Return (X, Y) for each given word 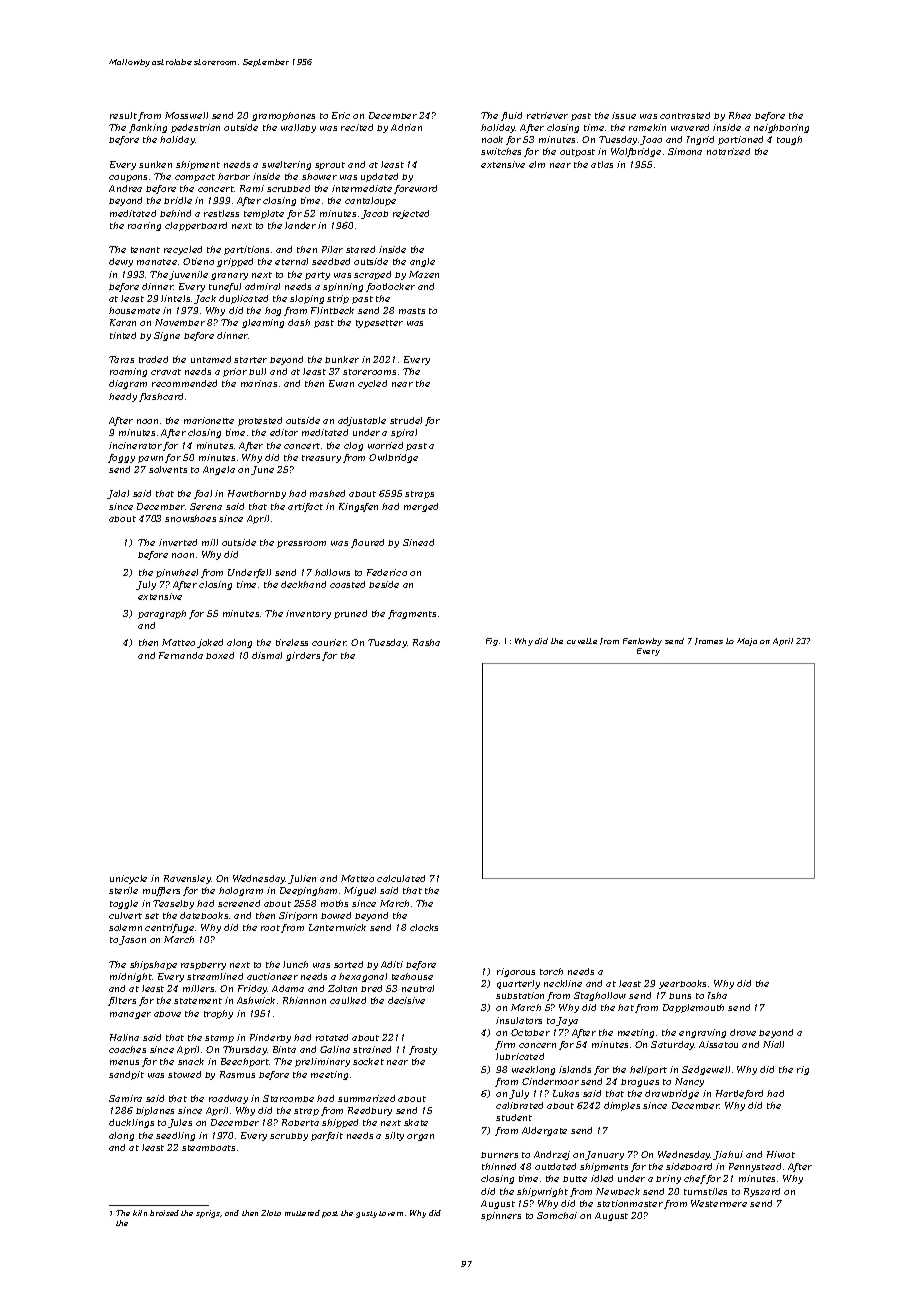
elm (537, 164)
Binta (284, 1049)
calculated (401, 878)
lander (300, 225)
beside (384, 584)
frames (709, 641)
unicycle (128, 879)
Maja (747, 642)
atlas (602, 164)
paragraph (162, 614)
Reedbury (370, 1111)
